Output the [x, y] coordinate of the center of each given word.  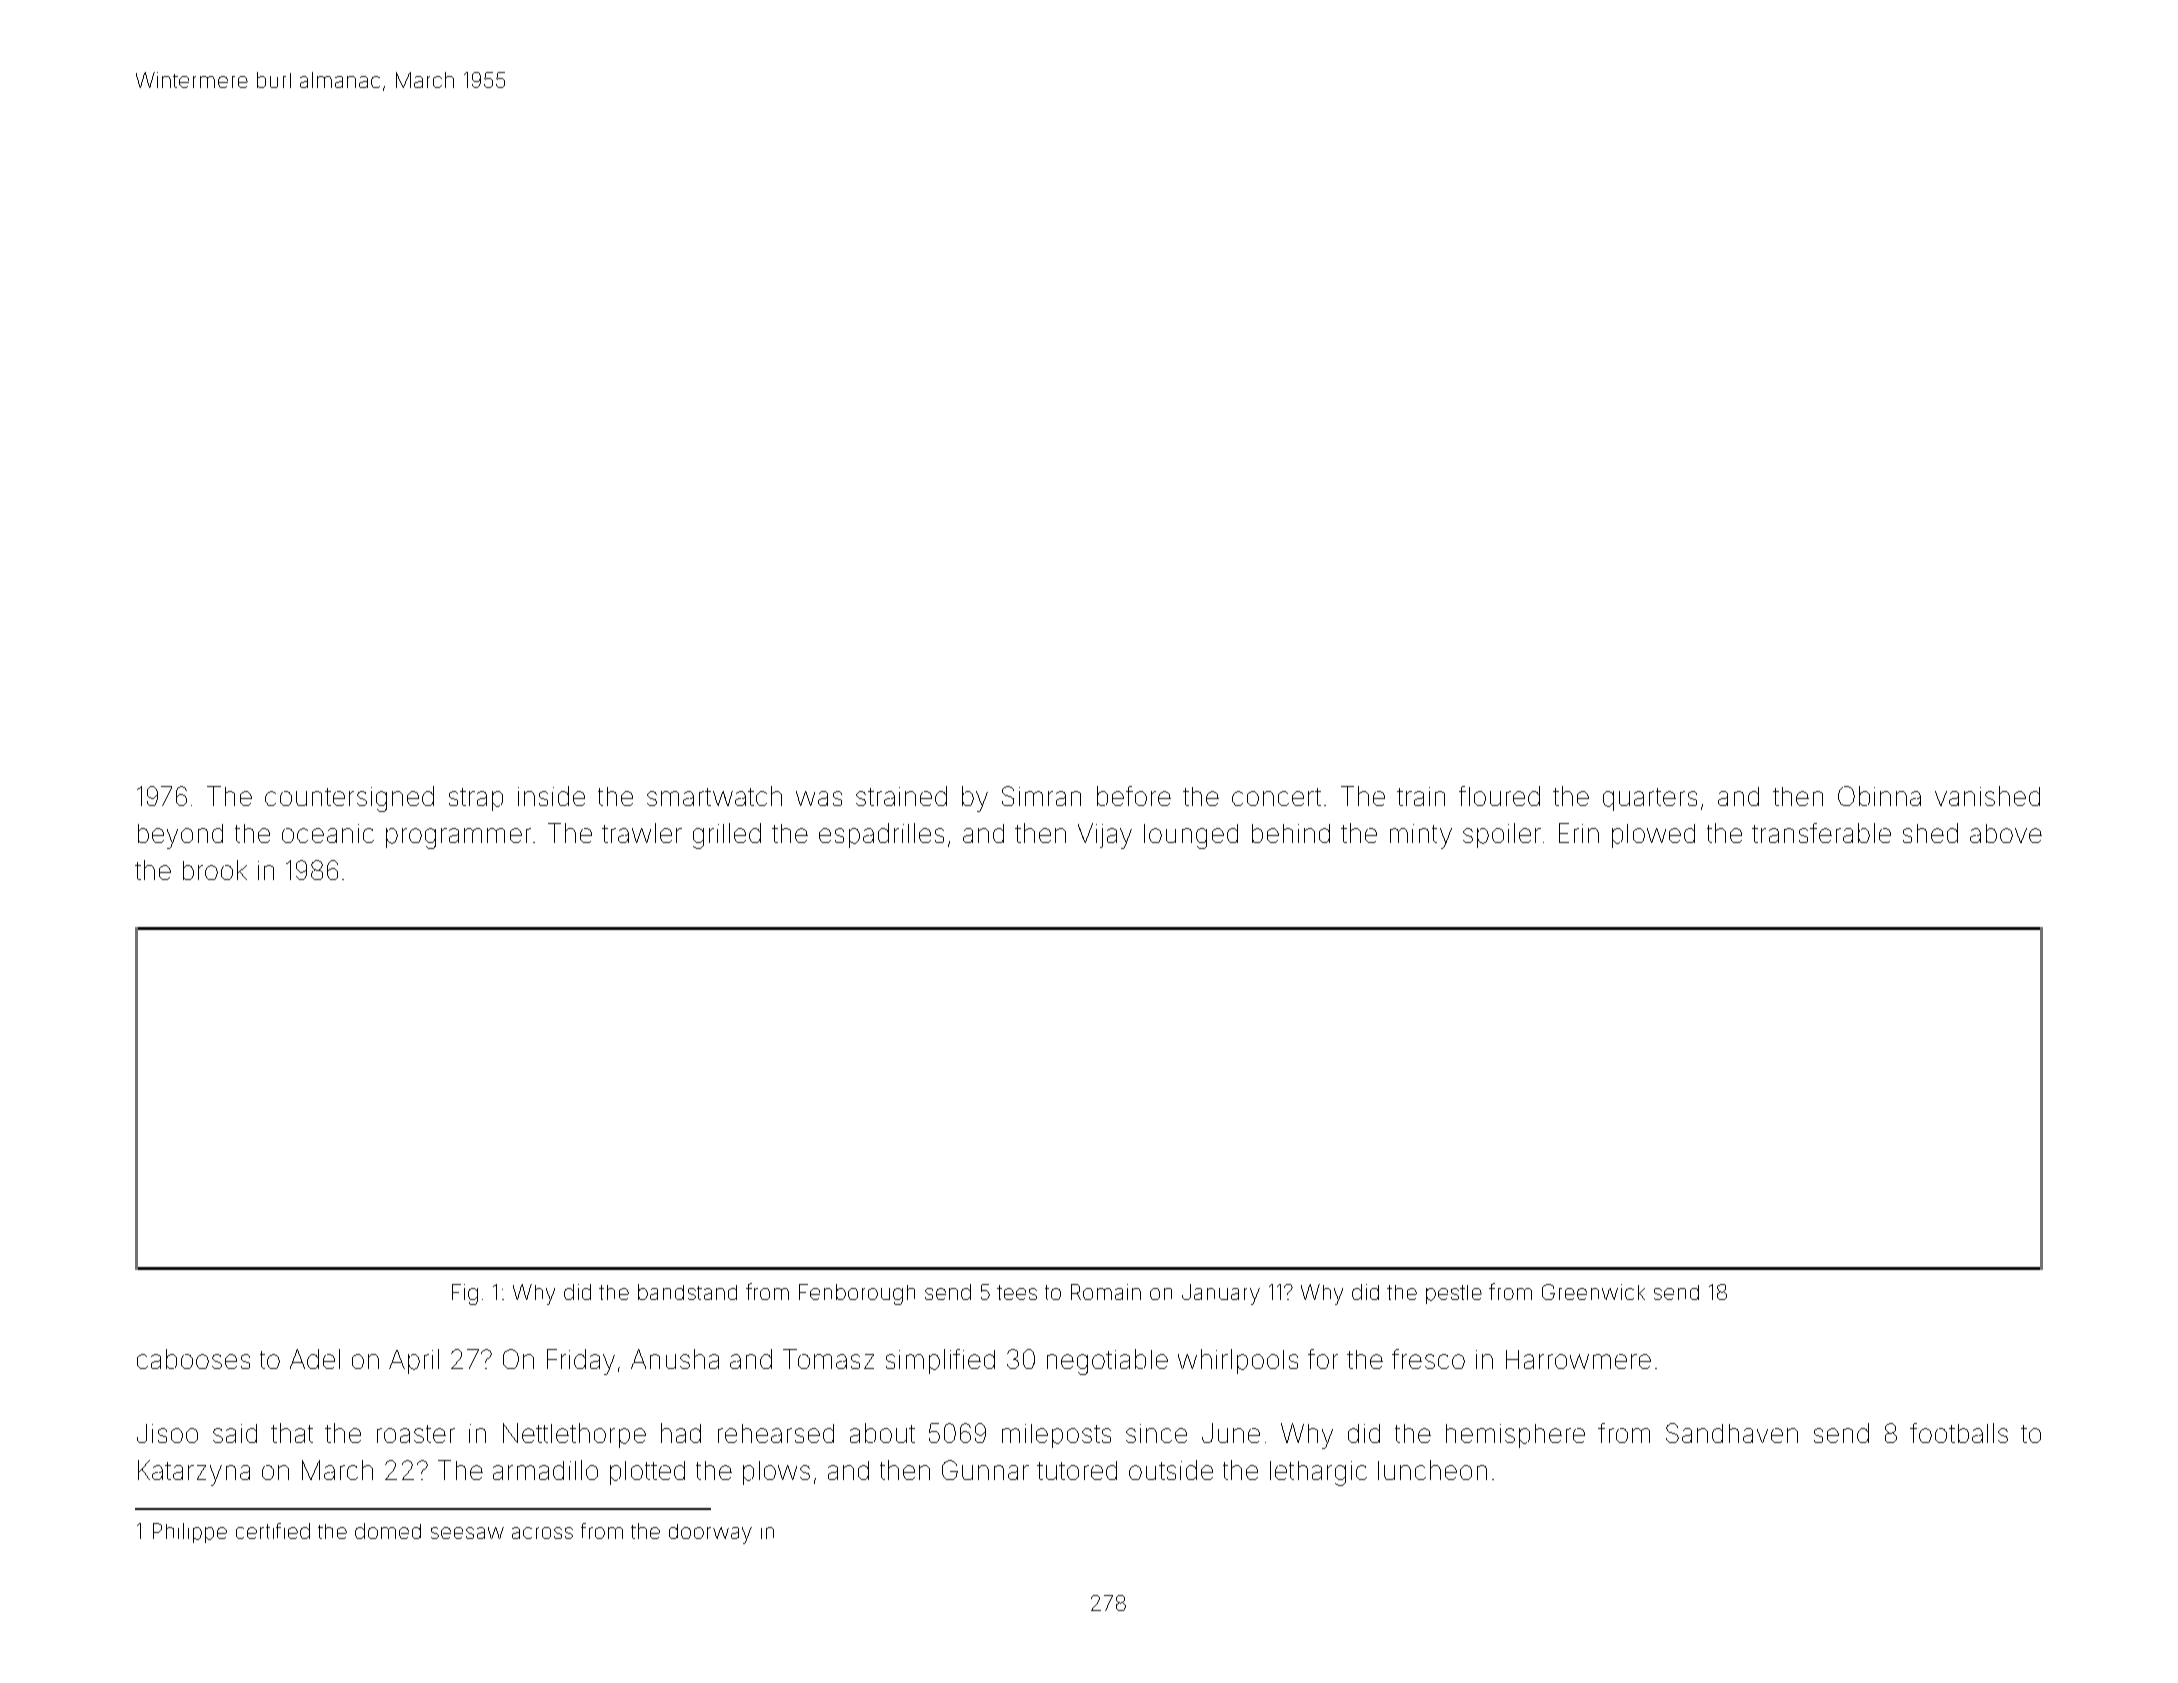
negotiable [1107, 1362]
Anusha [675, 1359]
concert [1276, 797]
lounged [1191, 836]
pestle [1454, 1294]
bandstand [687, 1292]
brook [215, 870]
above [2006, 833]
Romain [1106, 1292]
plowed [1653, 836]
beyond [180, 836]
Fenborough [857, 1294]
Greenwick [1593, 1292]
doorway [710, 1534]
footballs [1959, 1433]
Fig [465, 1294]
